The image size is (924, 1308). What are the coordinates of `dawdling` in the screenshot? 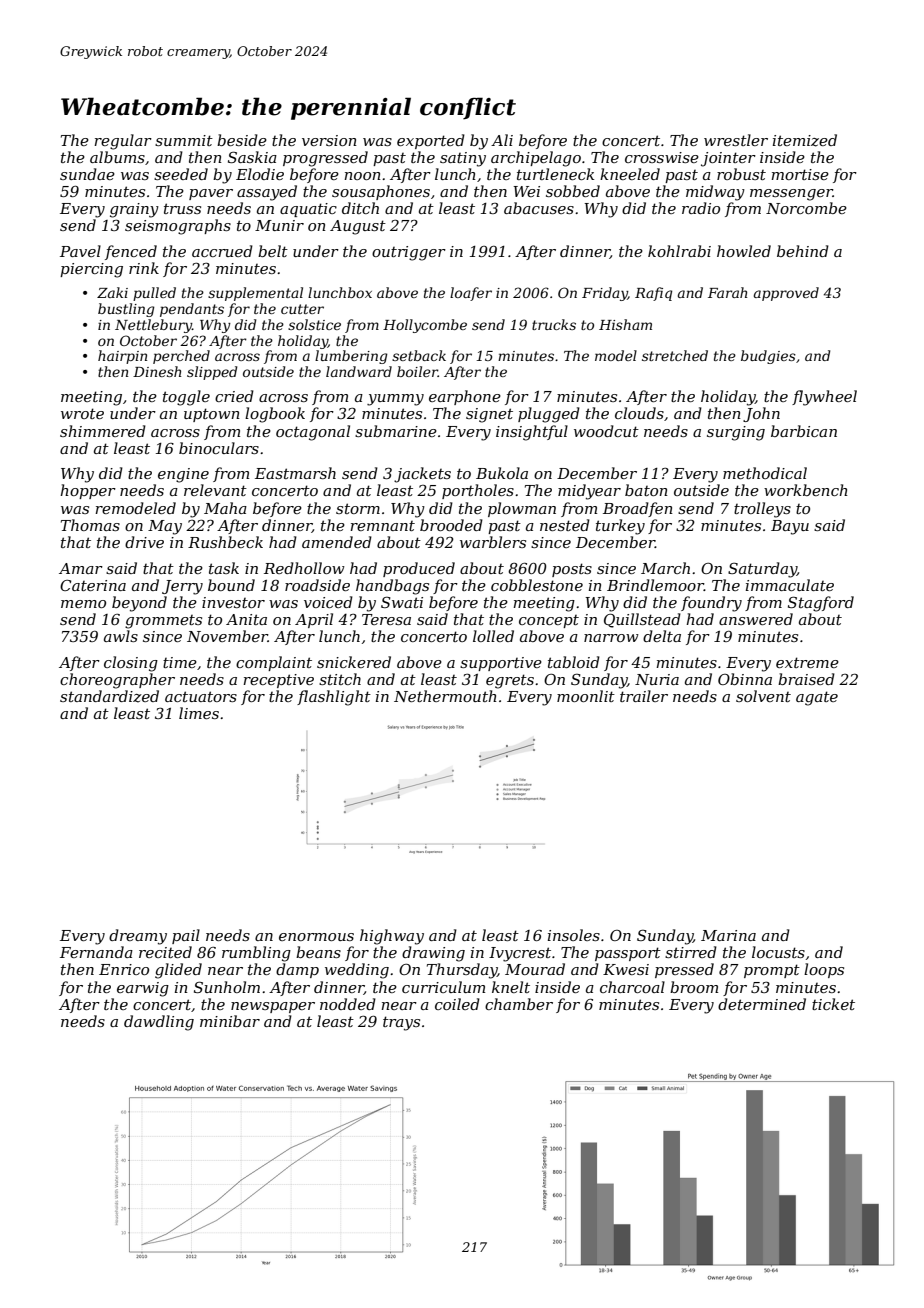 It's located at (159, 1023).
